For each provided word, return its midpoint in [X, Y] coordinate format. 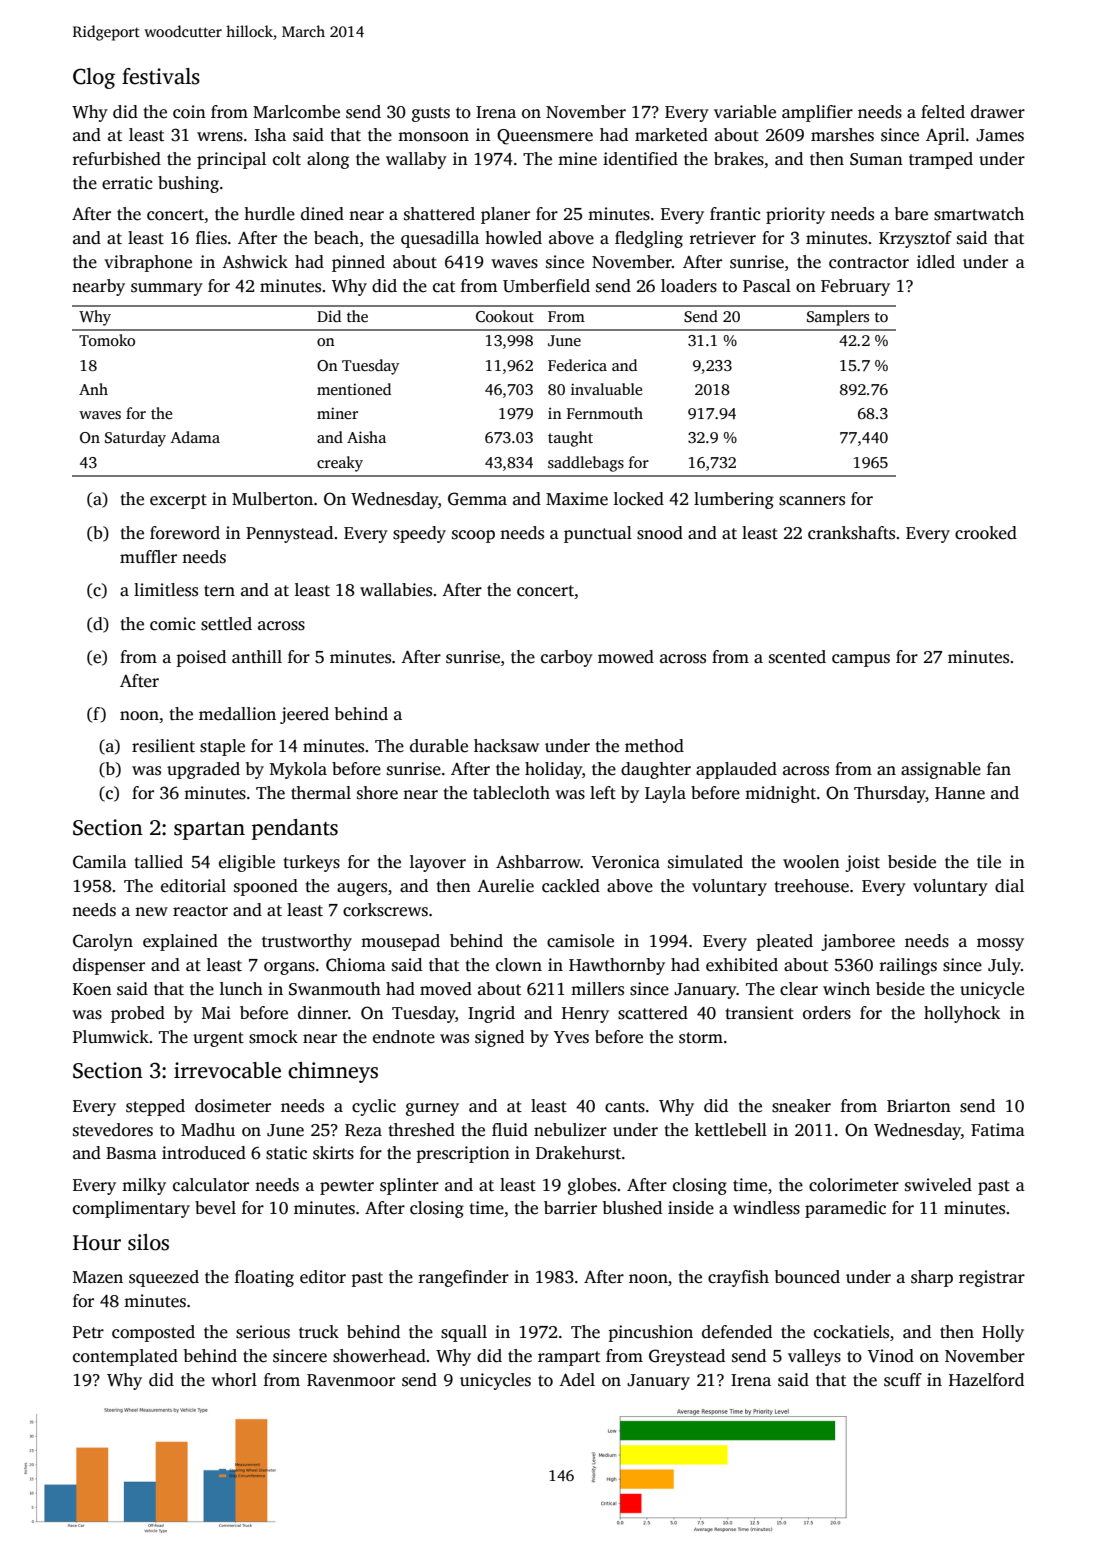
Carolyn [103, 942]
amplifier [817, 113]
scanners [812, 501]
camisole [580, 941]
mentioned [354, 389]
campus [861, 660]
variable [745, 112]
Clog [94, 78]
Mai [216, 1012]
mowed [626, 657]
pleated [785, 942]
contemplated [125, 1357]
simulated [705, 862]
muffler [148, 557]
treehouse [812, 886]
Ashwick [255, 262]
